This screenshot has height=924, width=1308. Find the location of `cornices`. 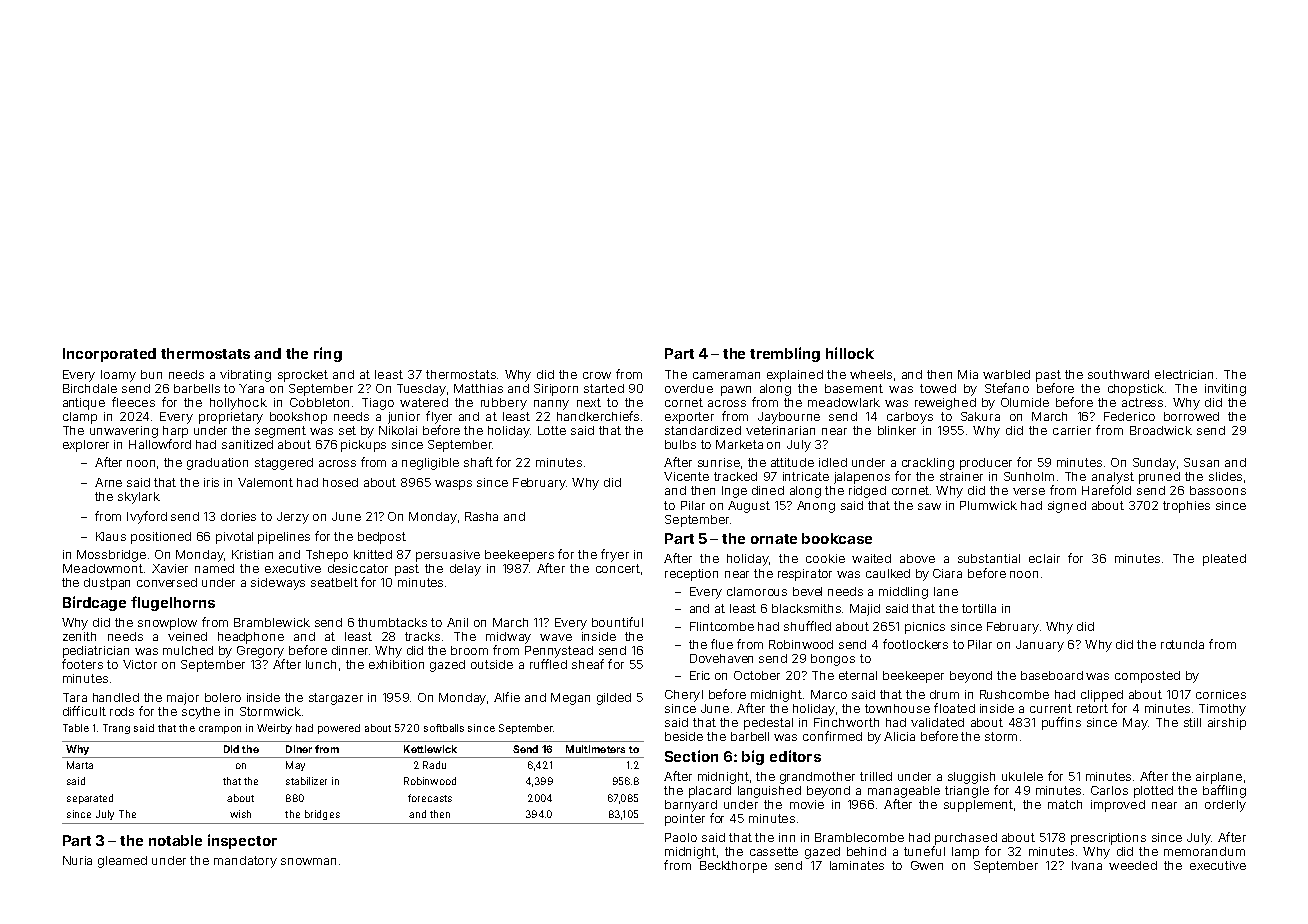

cornices is located at coordinates (1221, 694).
